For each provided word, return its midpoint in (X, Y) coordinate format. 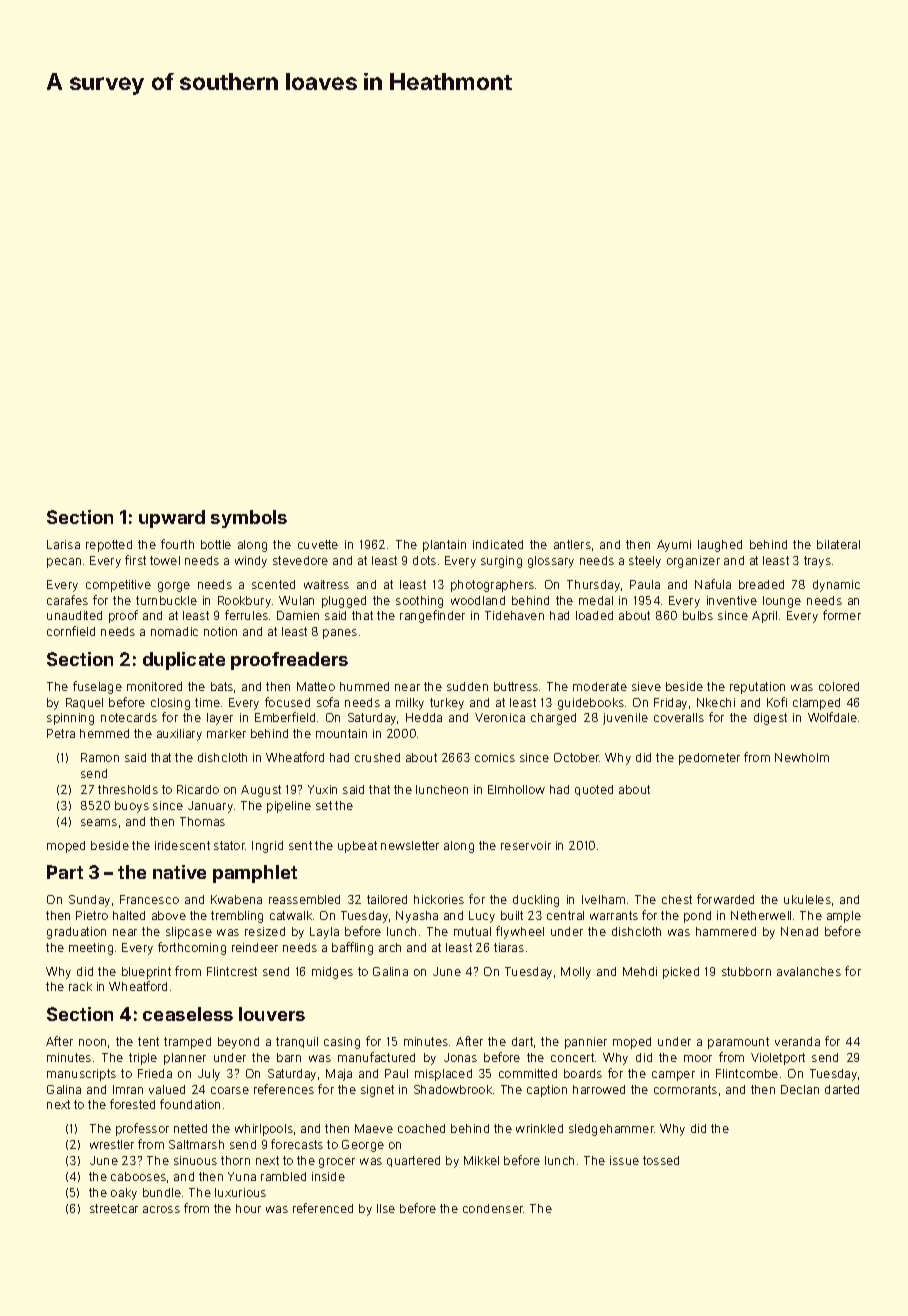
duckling (536, 901)
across (161, 1209)
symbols (249, 519)
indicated (498, 544)
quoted (594, 790)
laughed (720, 546)
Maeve (374, 1128)
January (210, 807)
